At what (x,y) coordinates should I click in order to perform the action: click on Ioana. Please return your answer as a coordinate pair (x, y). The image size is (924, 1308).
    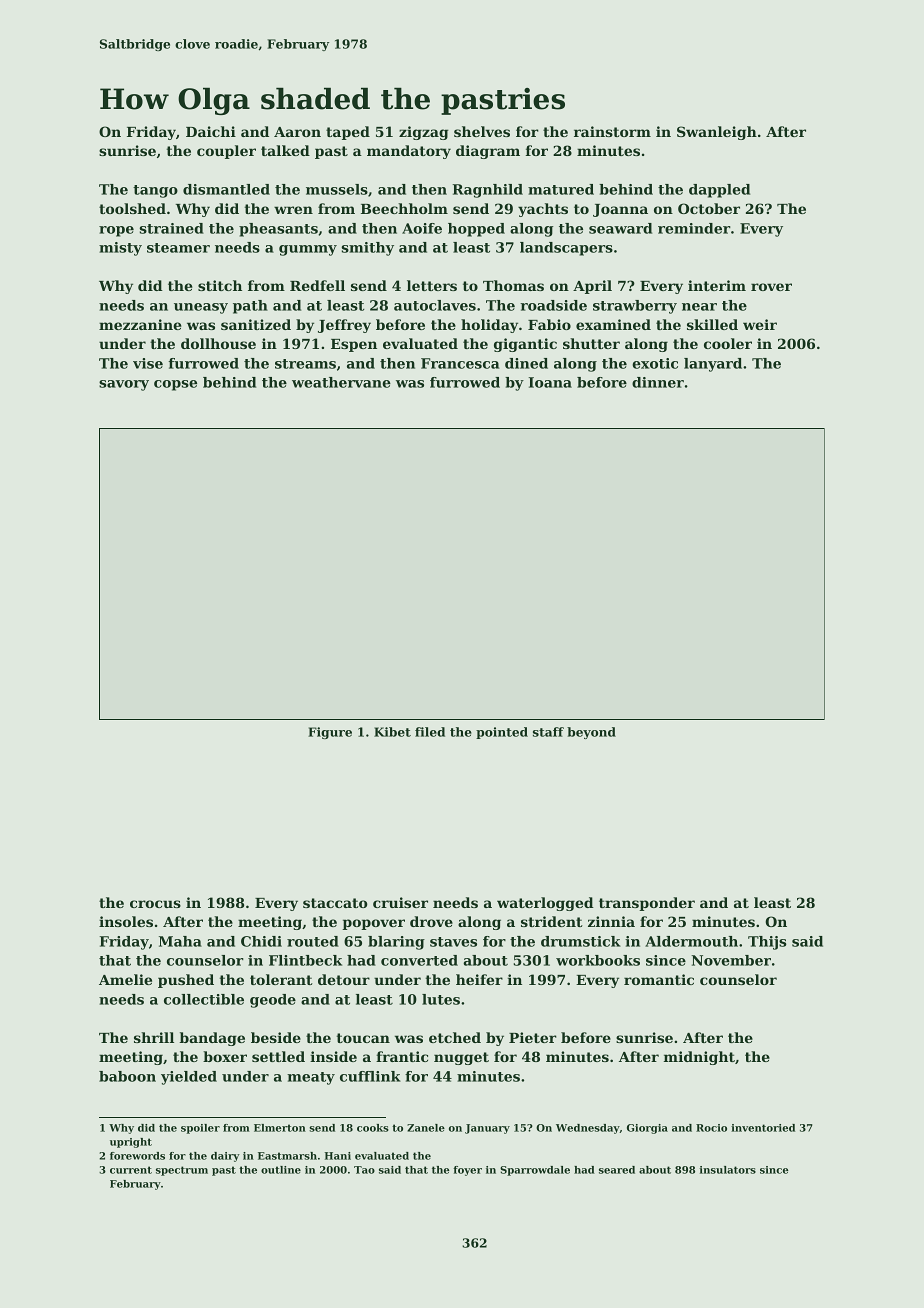
    Looking at the image, I should click on (550, 382).
